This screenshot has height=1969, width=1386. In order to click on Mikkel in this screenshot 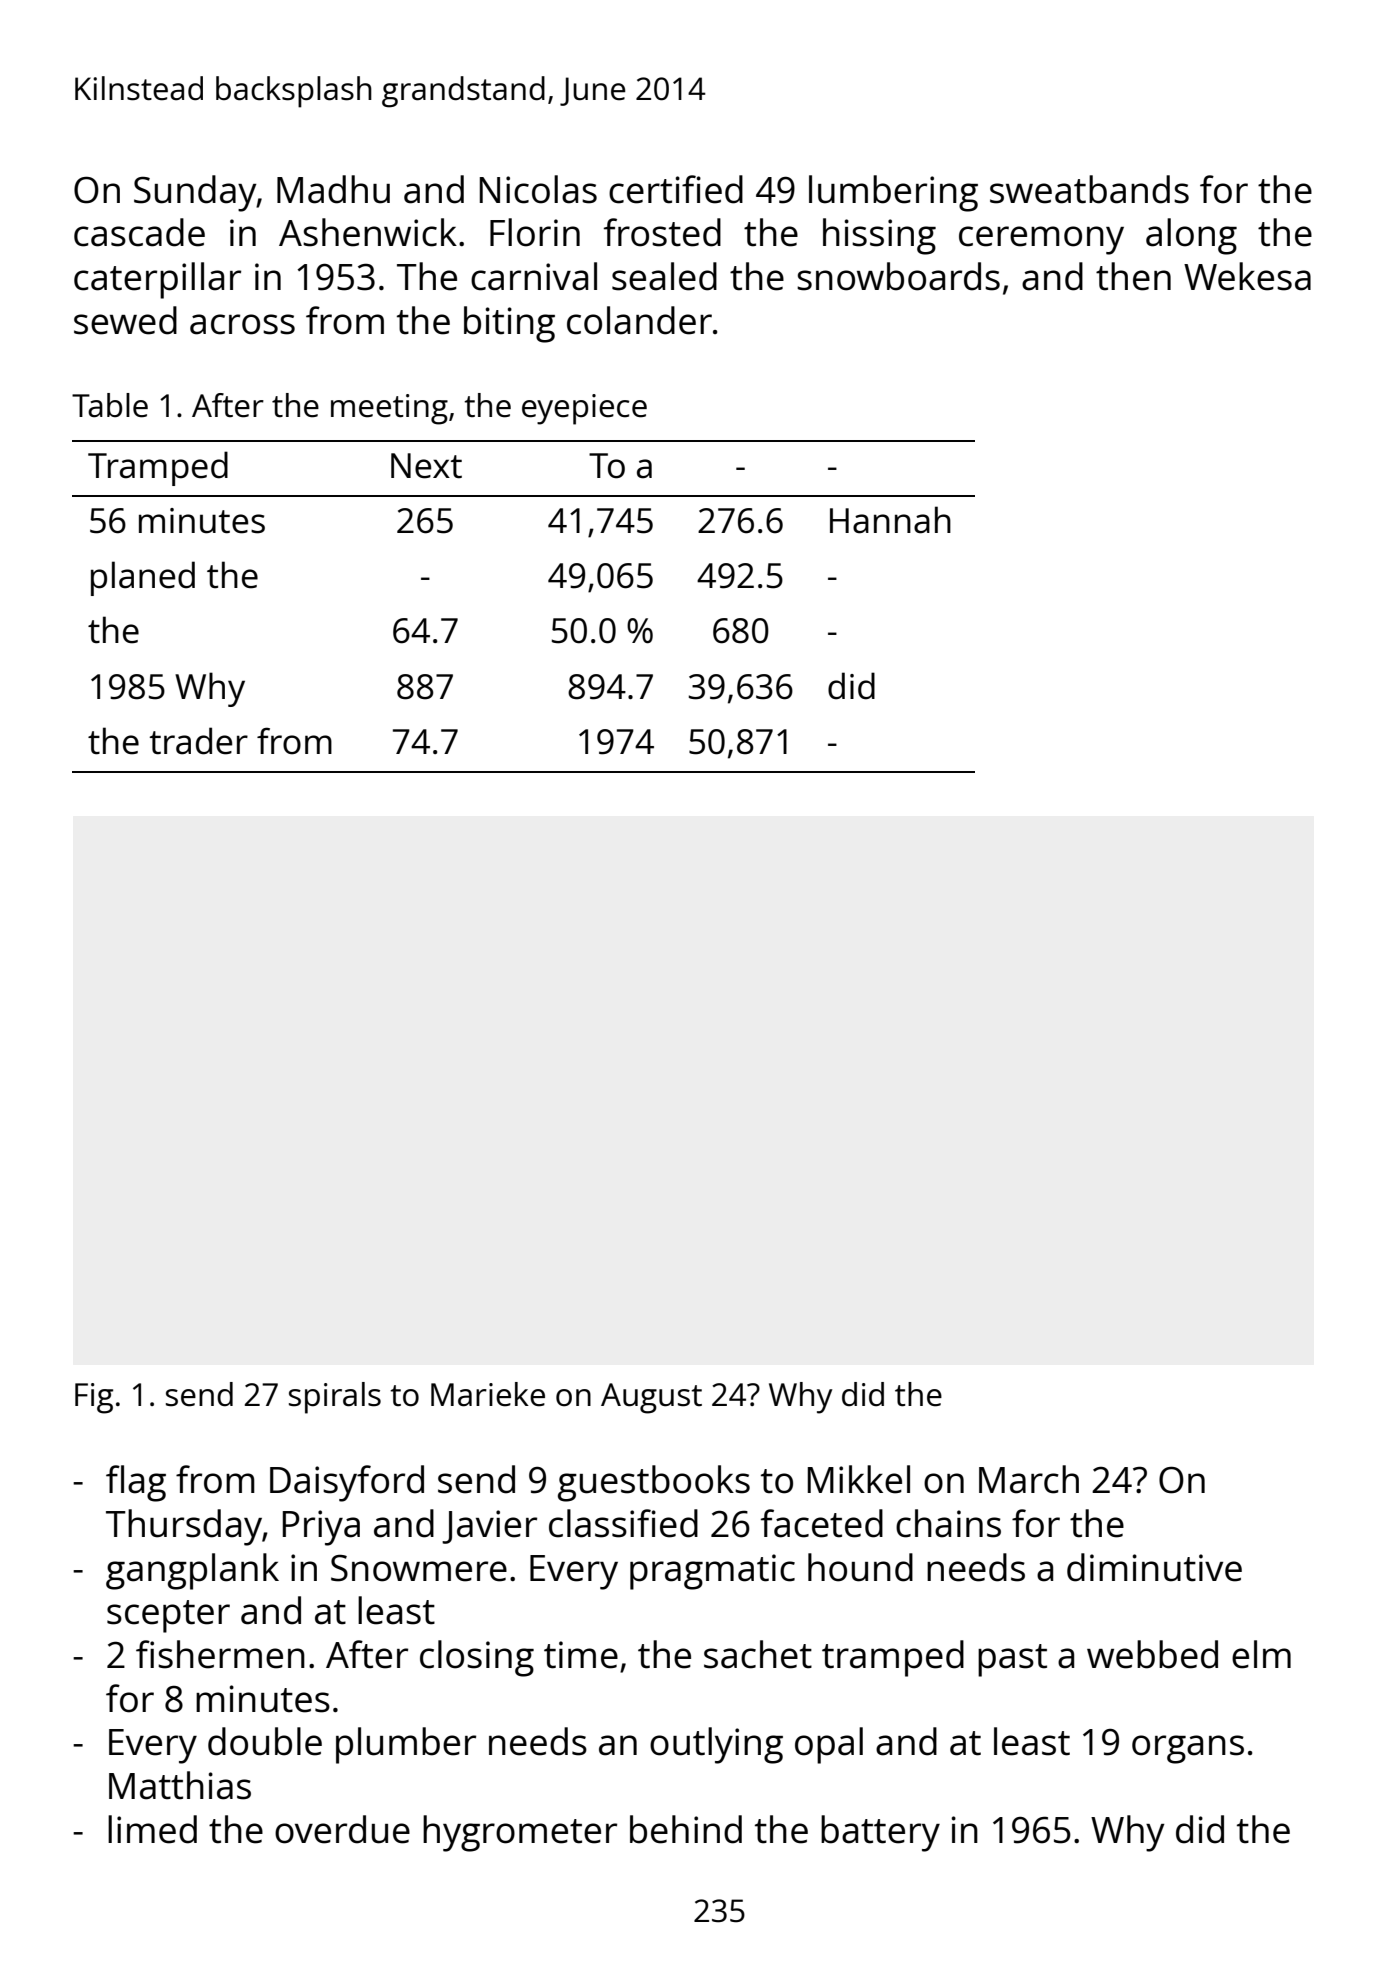, I will do `click(859, 1479)`.
